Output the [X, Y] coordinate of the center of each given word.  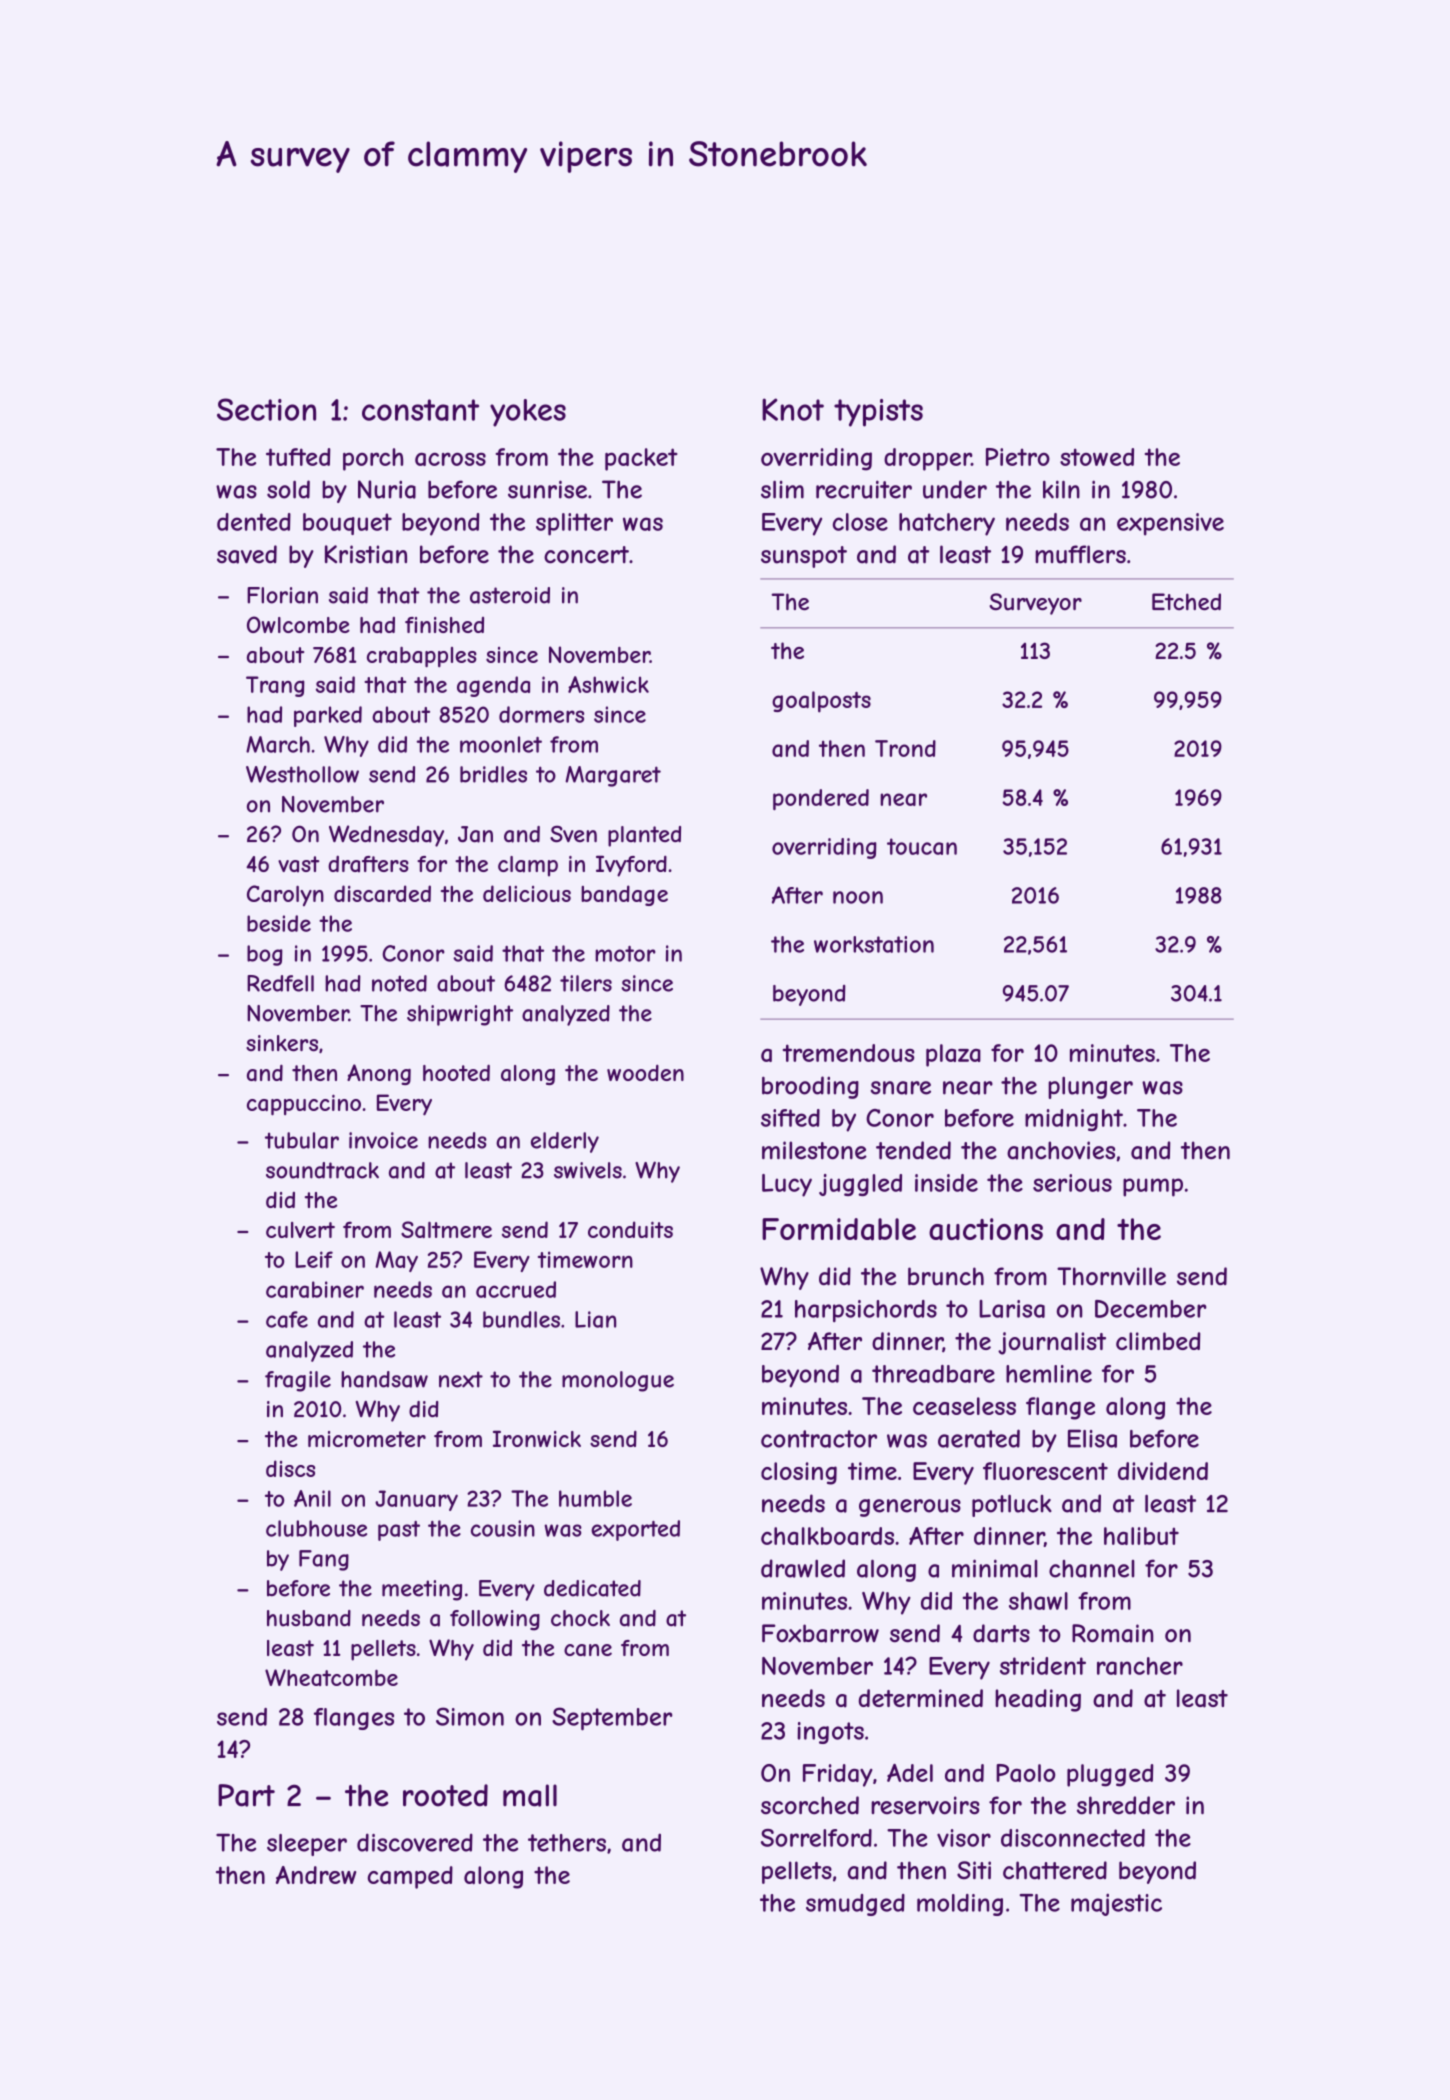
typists [878, 413]
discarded [382, 893]
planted [644, 836]
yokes [528, 413]
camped [410, 1877]
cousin [503, 1528]
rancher [1140, 1666]
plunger [1090, 1087]
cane [588, 1650]
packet [641, 459]
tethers [567, 1843]
